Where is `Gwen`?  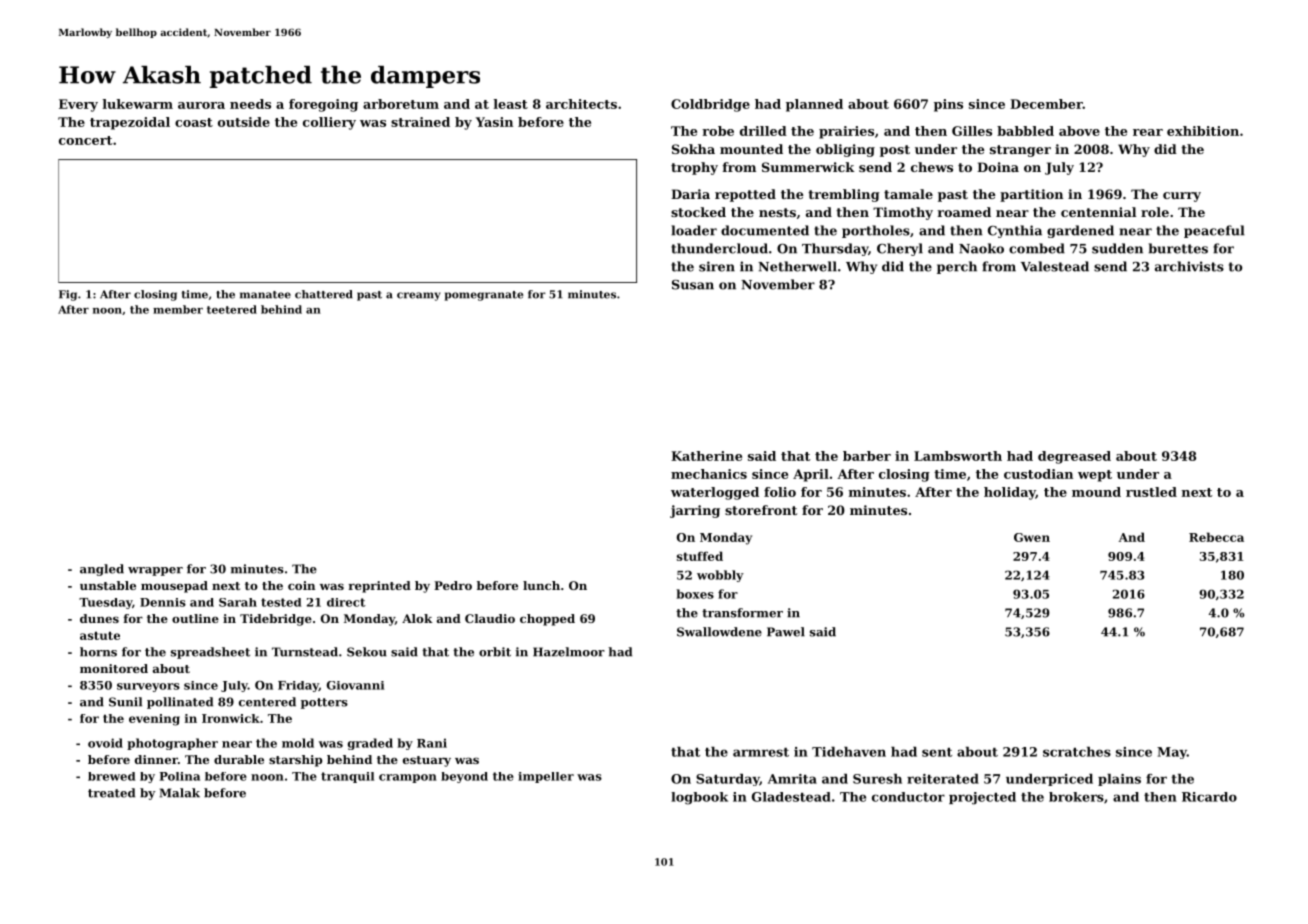 Gwen is located at coordinates (1032, 537).
